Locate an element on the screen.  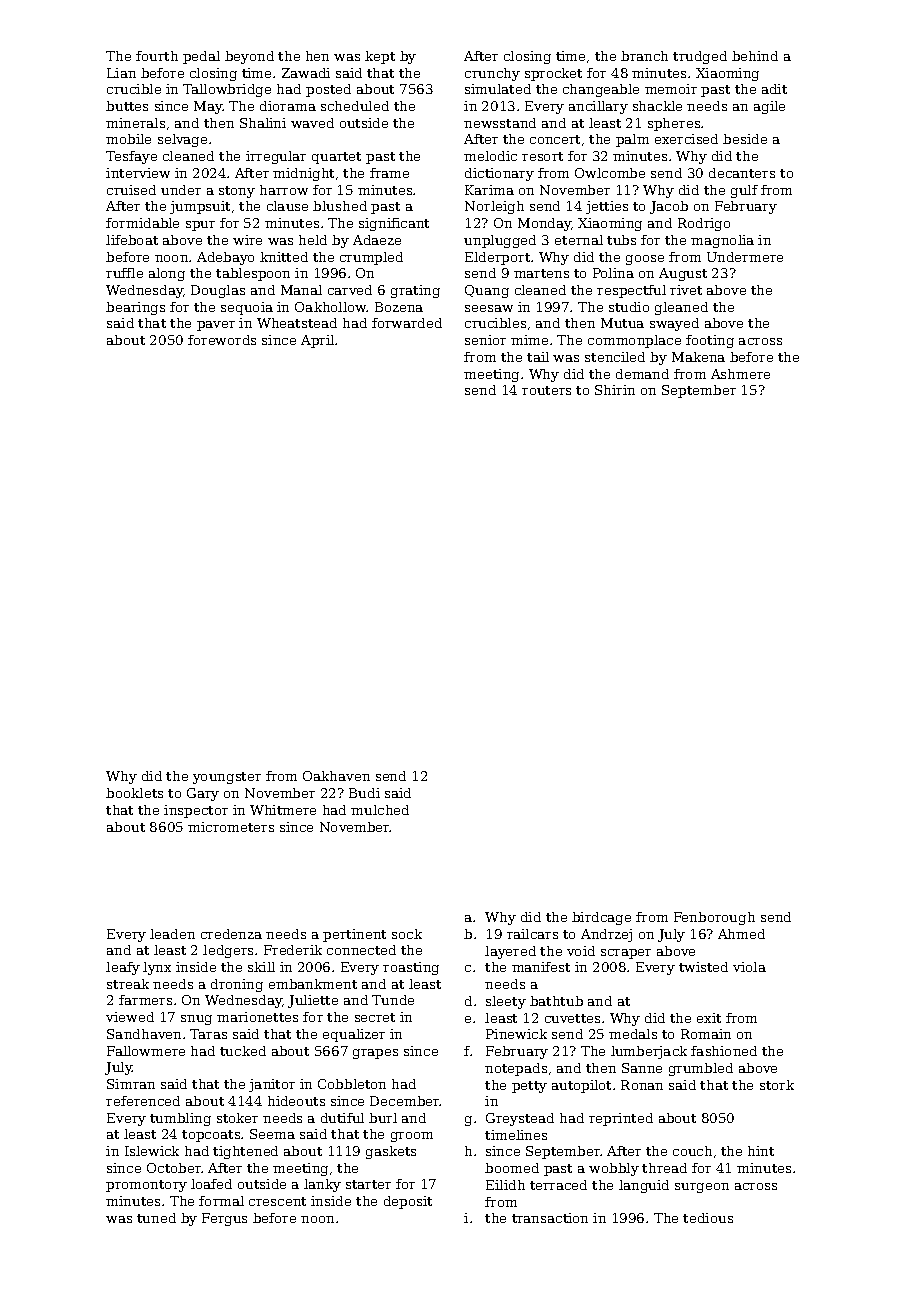
youngster is located at coordinates (227, 778).
